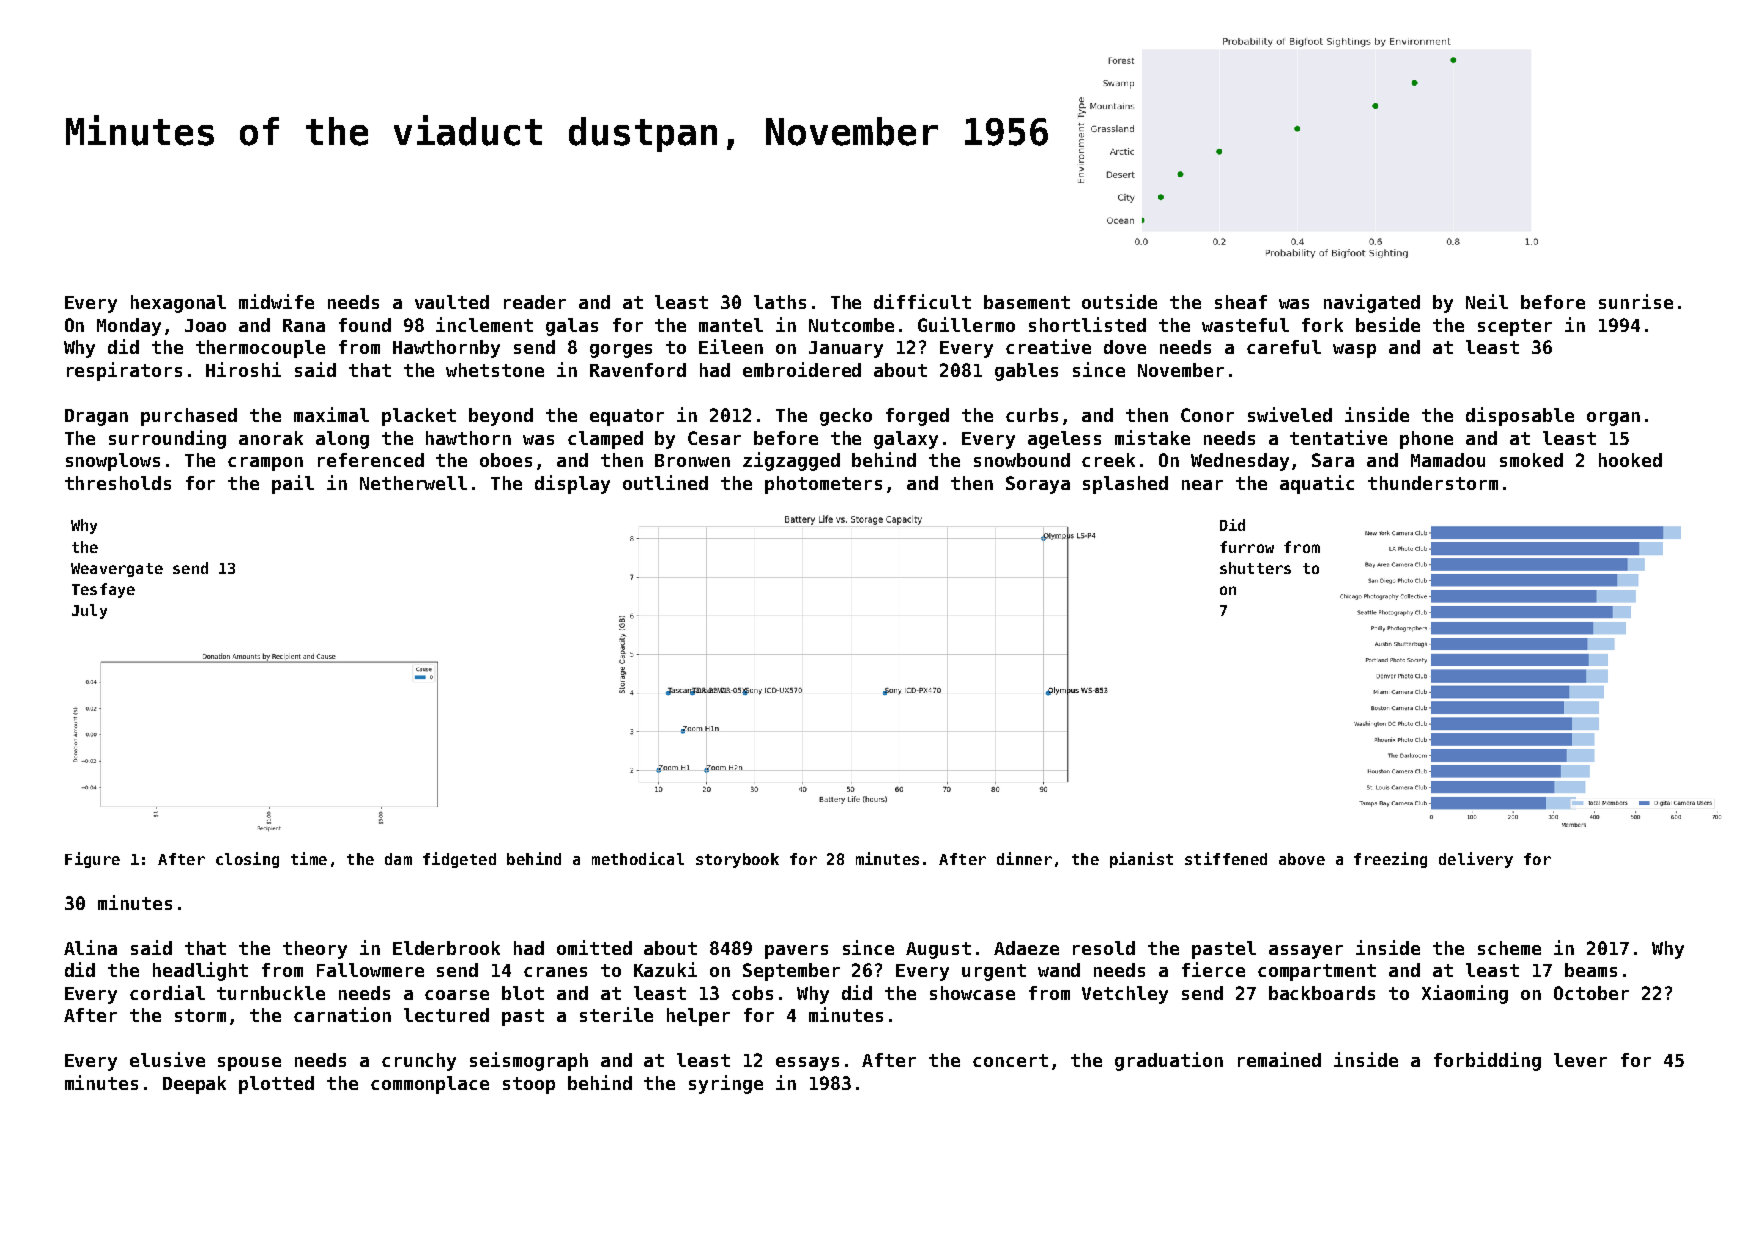 The width and height of the screenshot is (1750, 1238). I want to click on graduation, so click(1169, 1061).
